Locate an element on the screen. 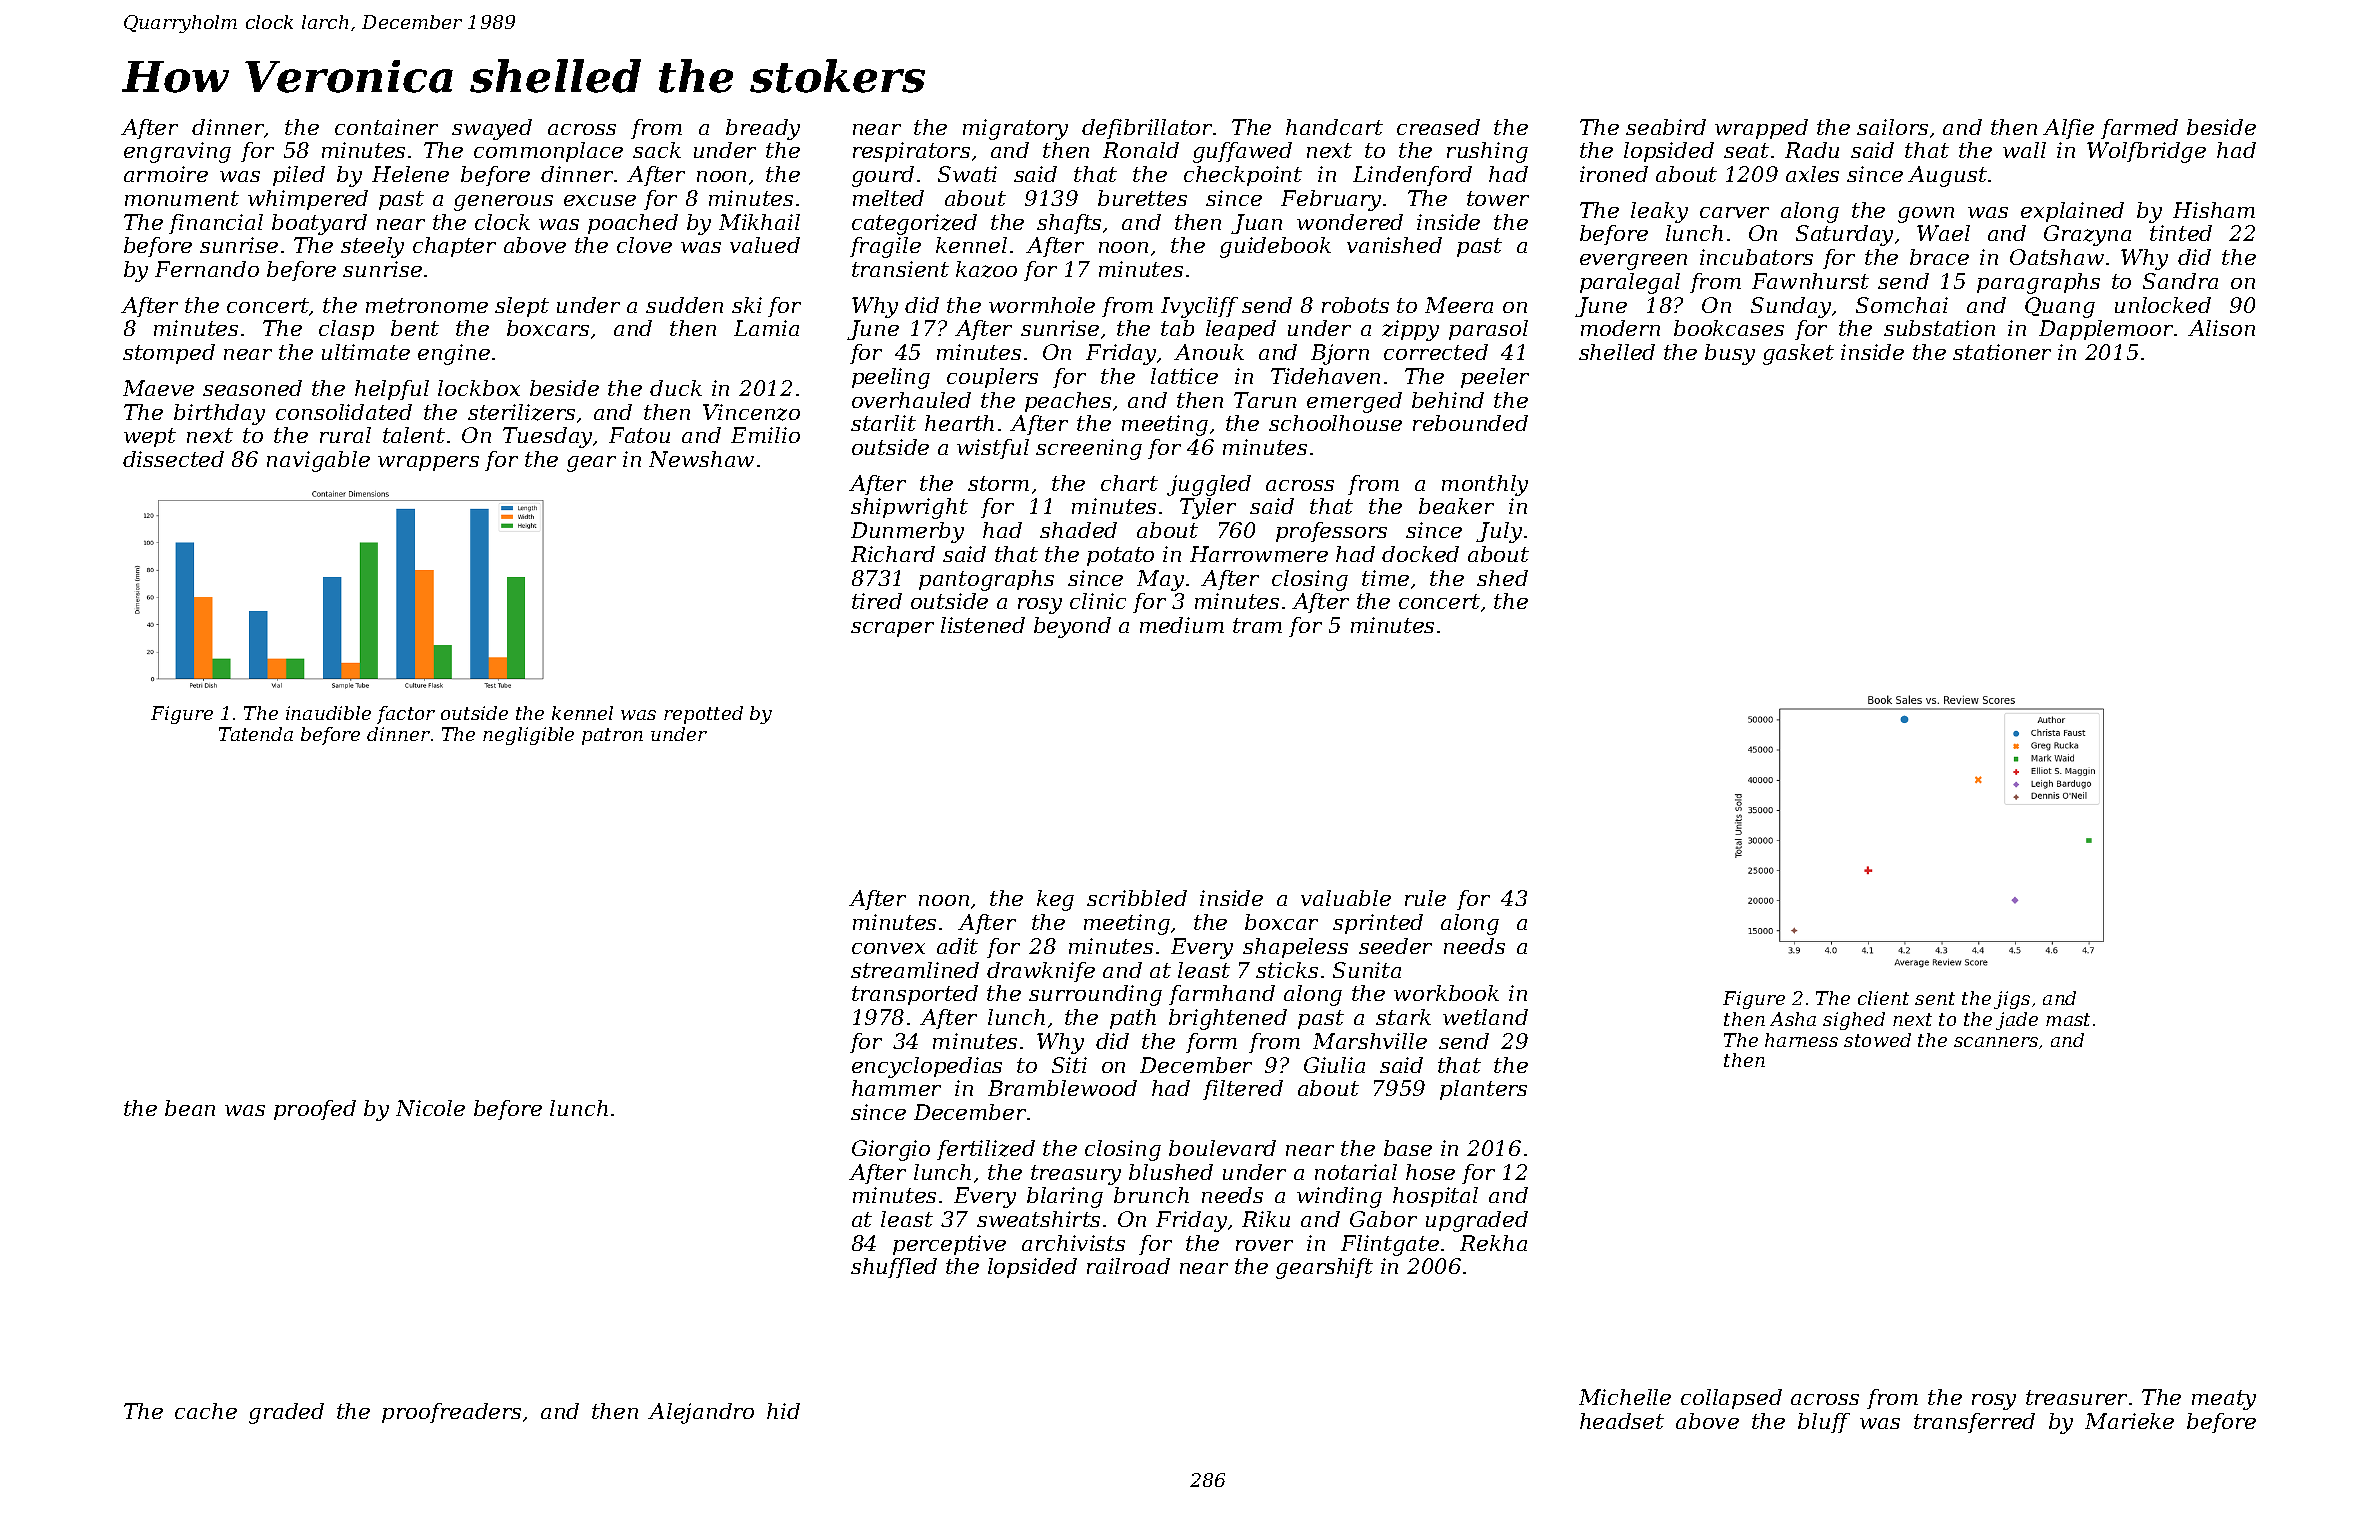 This screenshot has width=2380, height=1540. treasury is located at coordinates (1076, 1175).
